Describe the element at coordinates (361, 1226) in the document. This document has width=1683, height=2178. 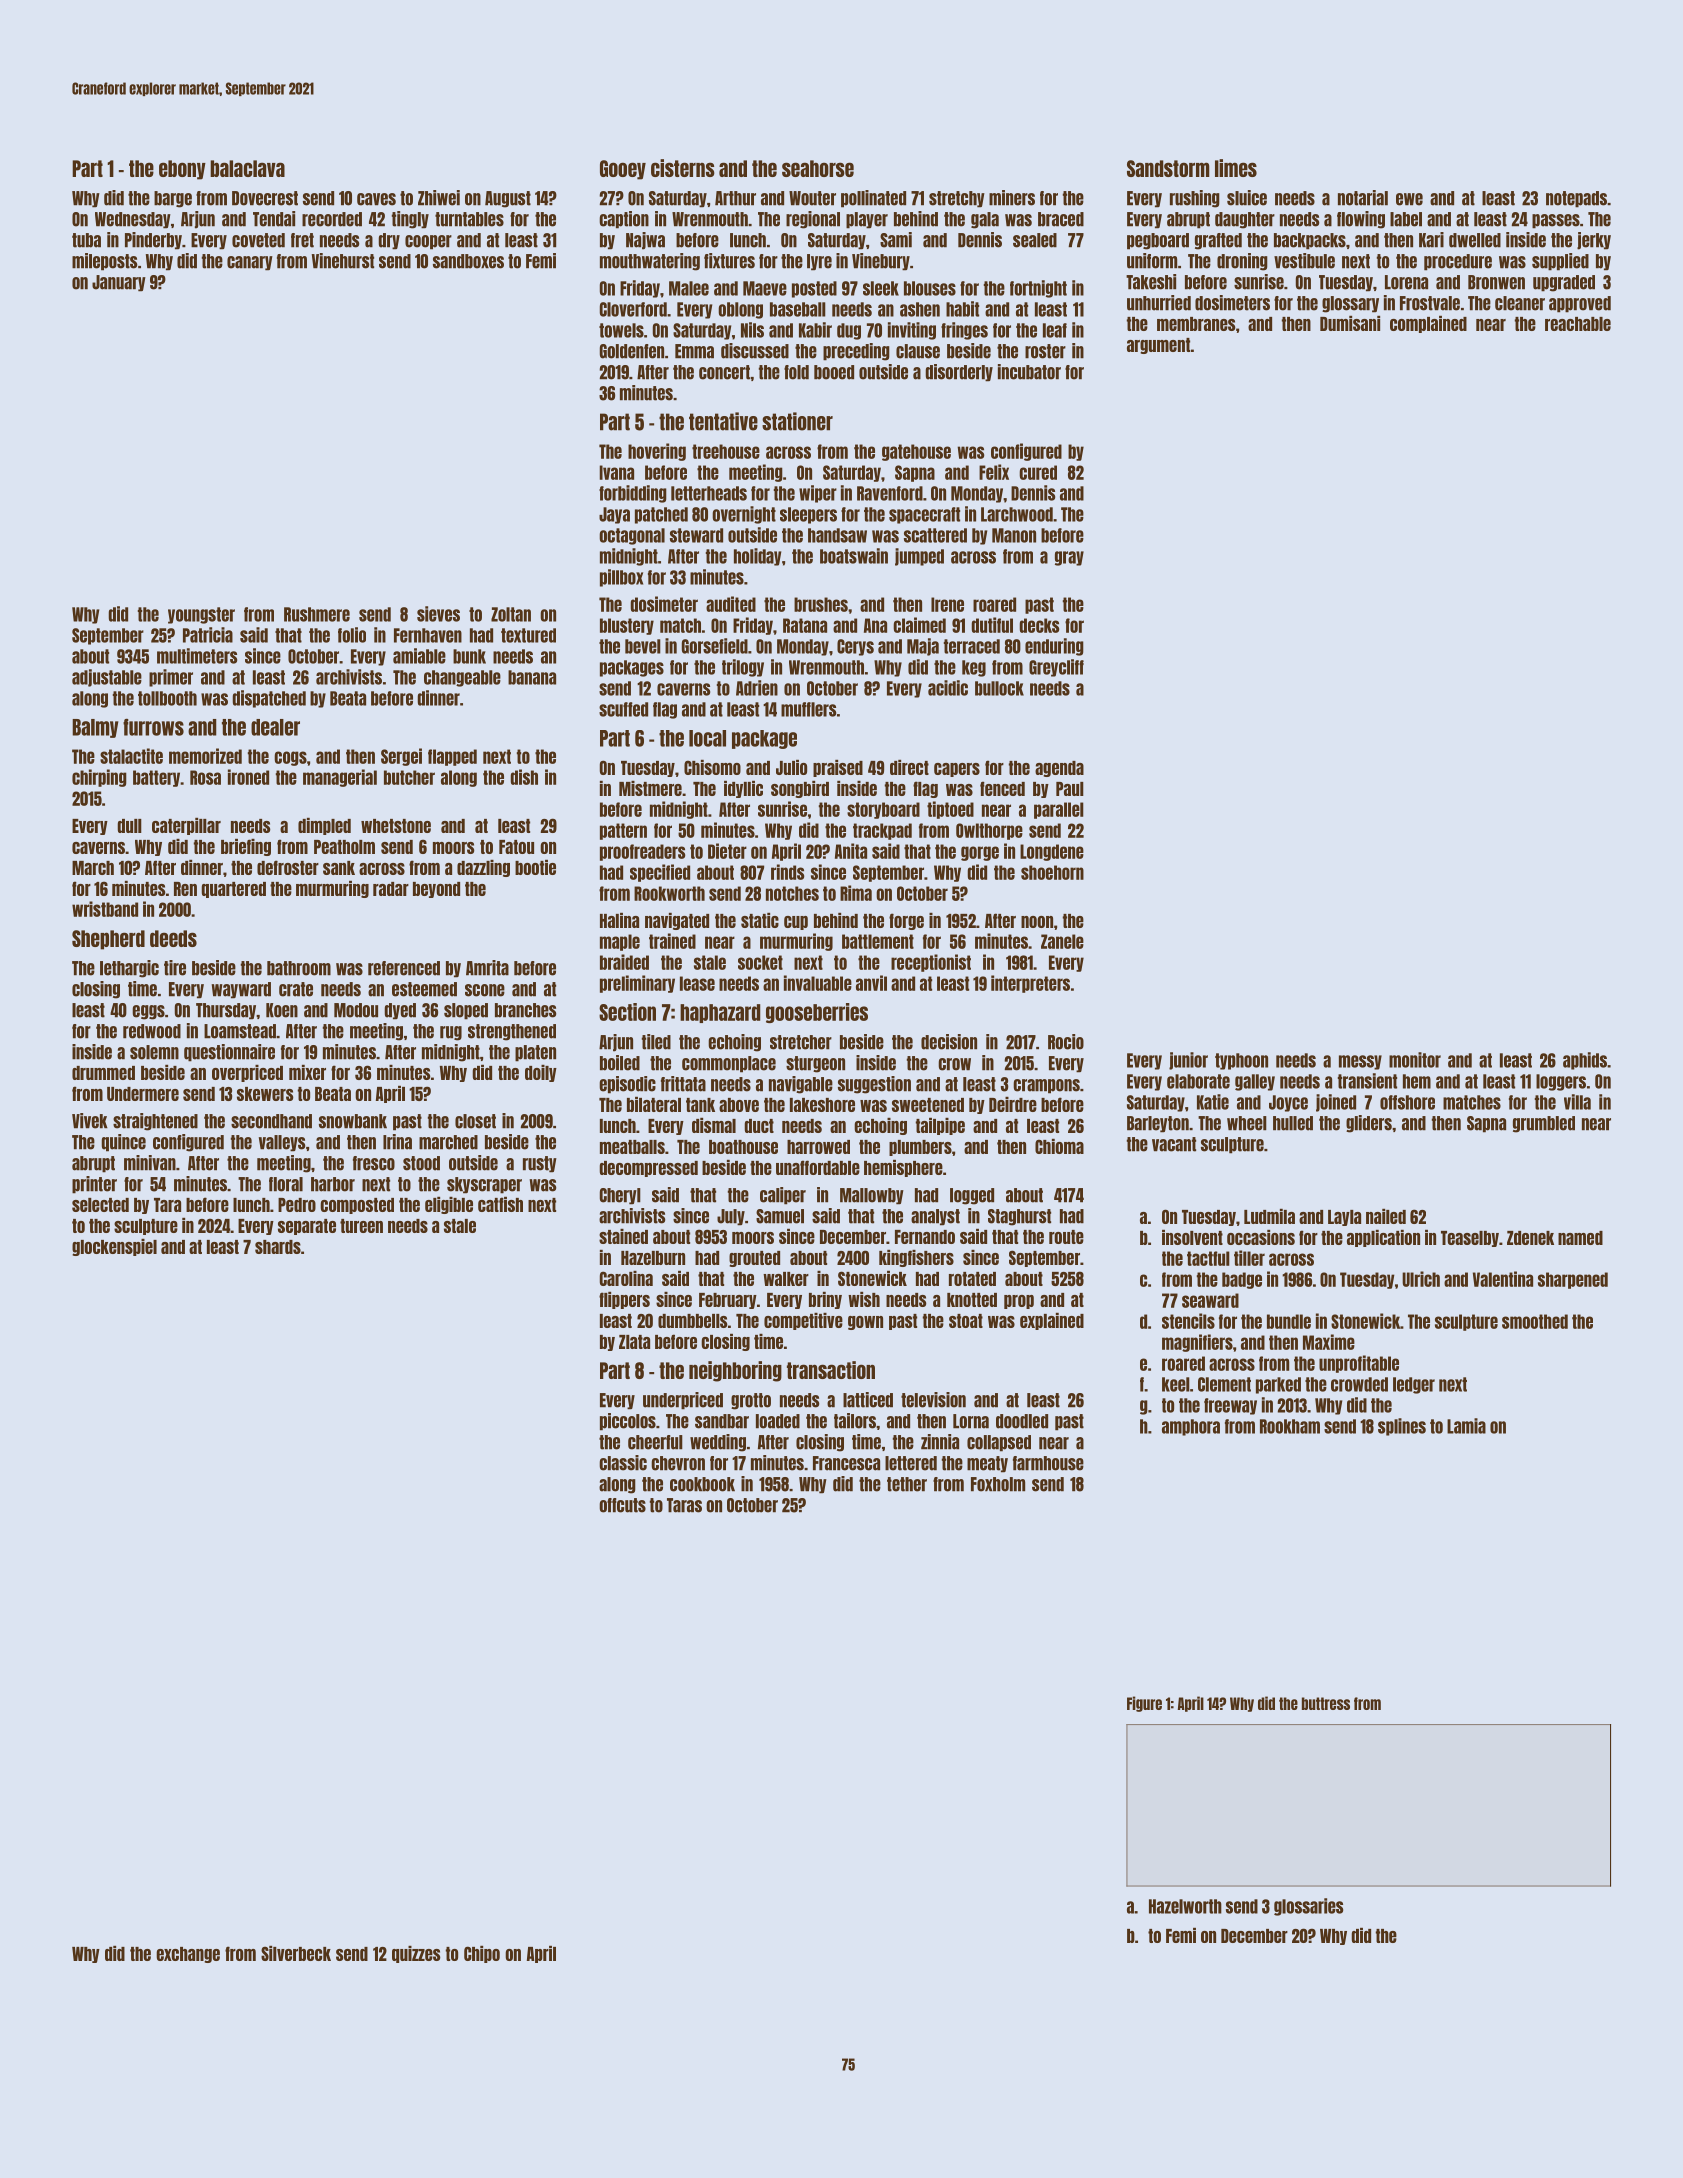
I see `tureen` at that location.
